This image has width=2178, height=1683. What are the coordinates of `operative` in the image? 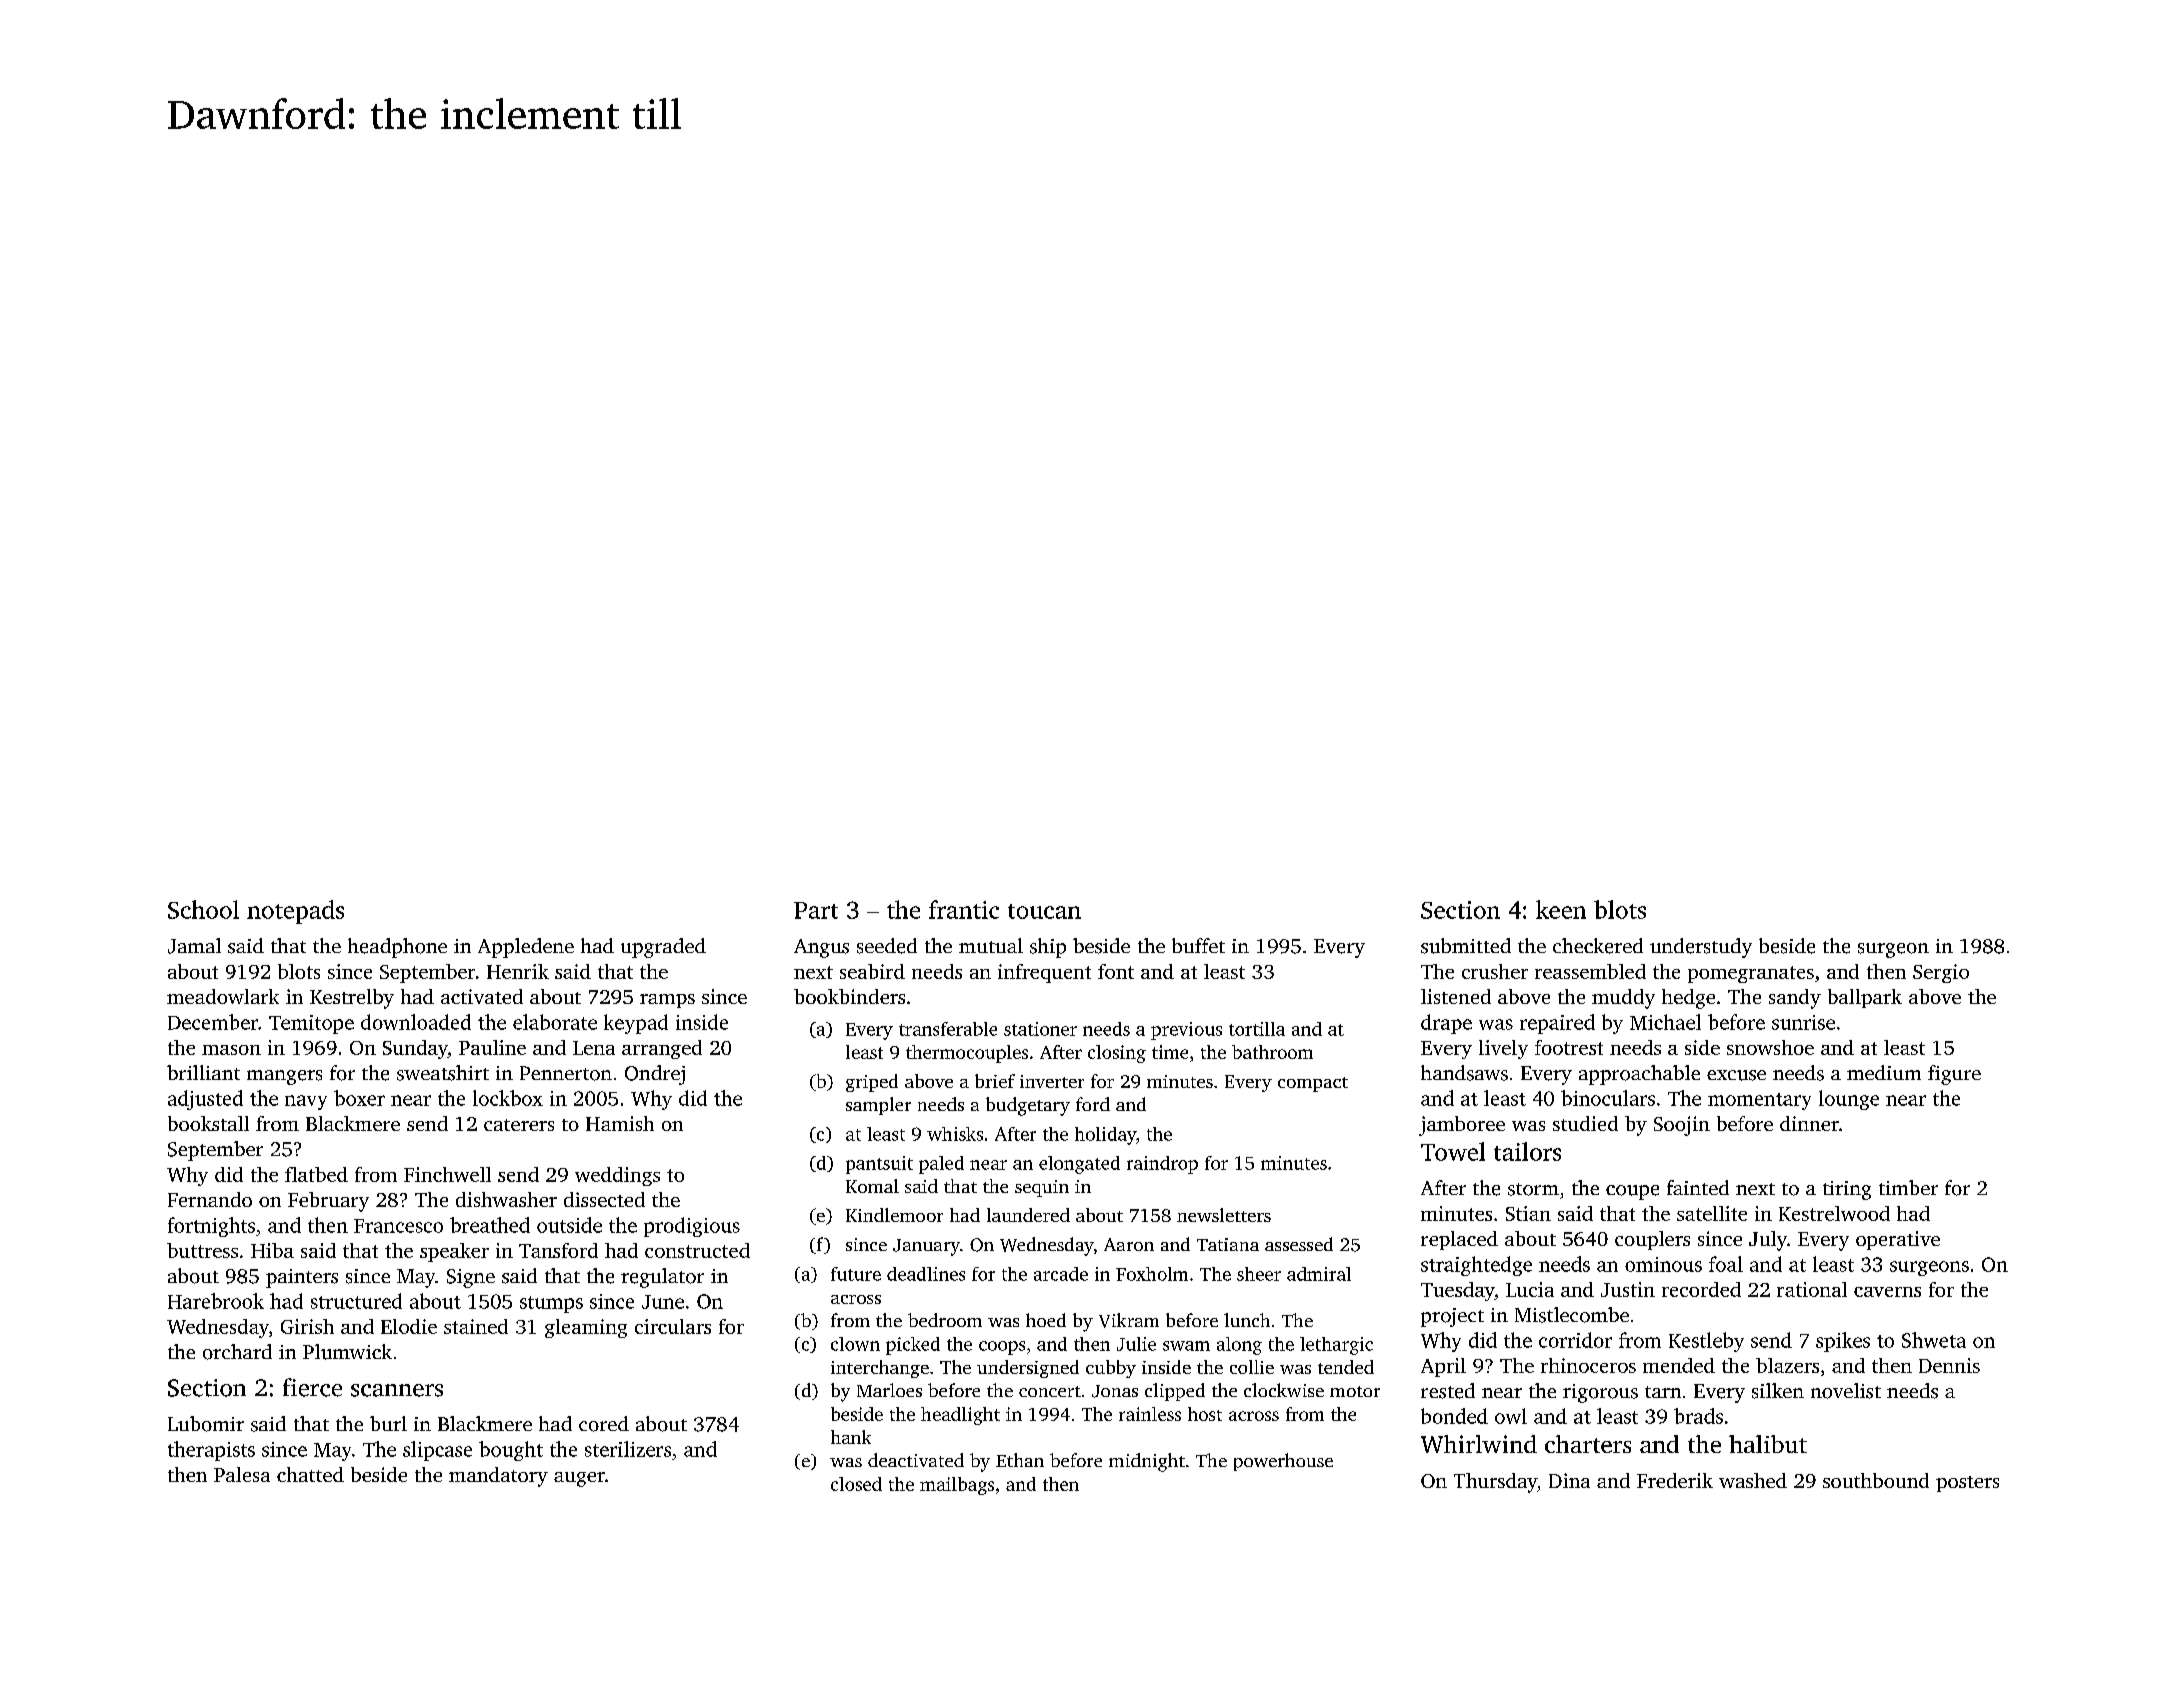 It's located at (1898, 1240).
